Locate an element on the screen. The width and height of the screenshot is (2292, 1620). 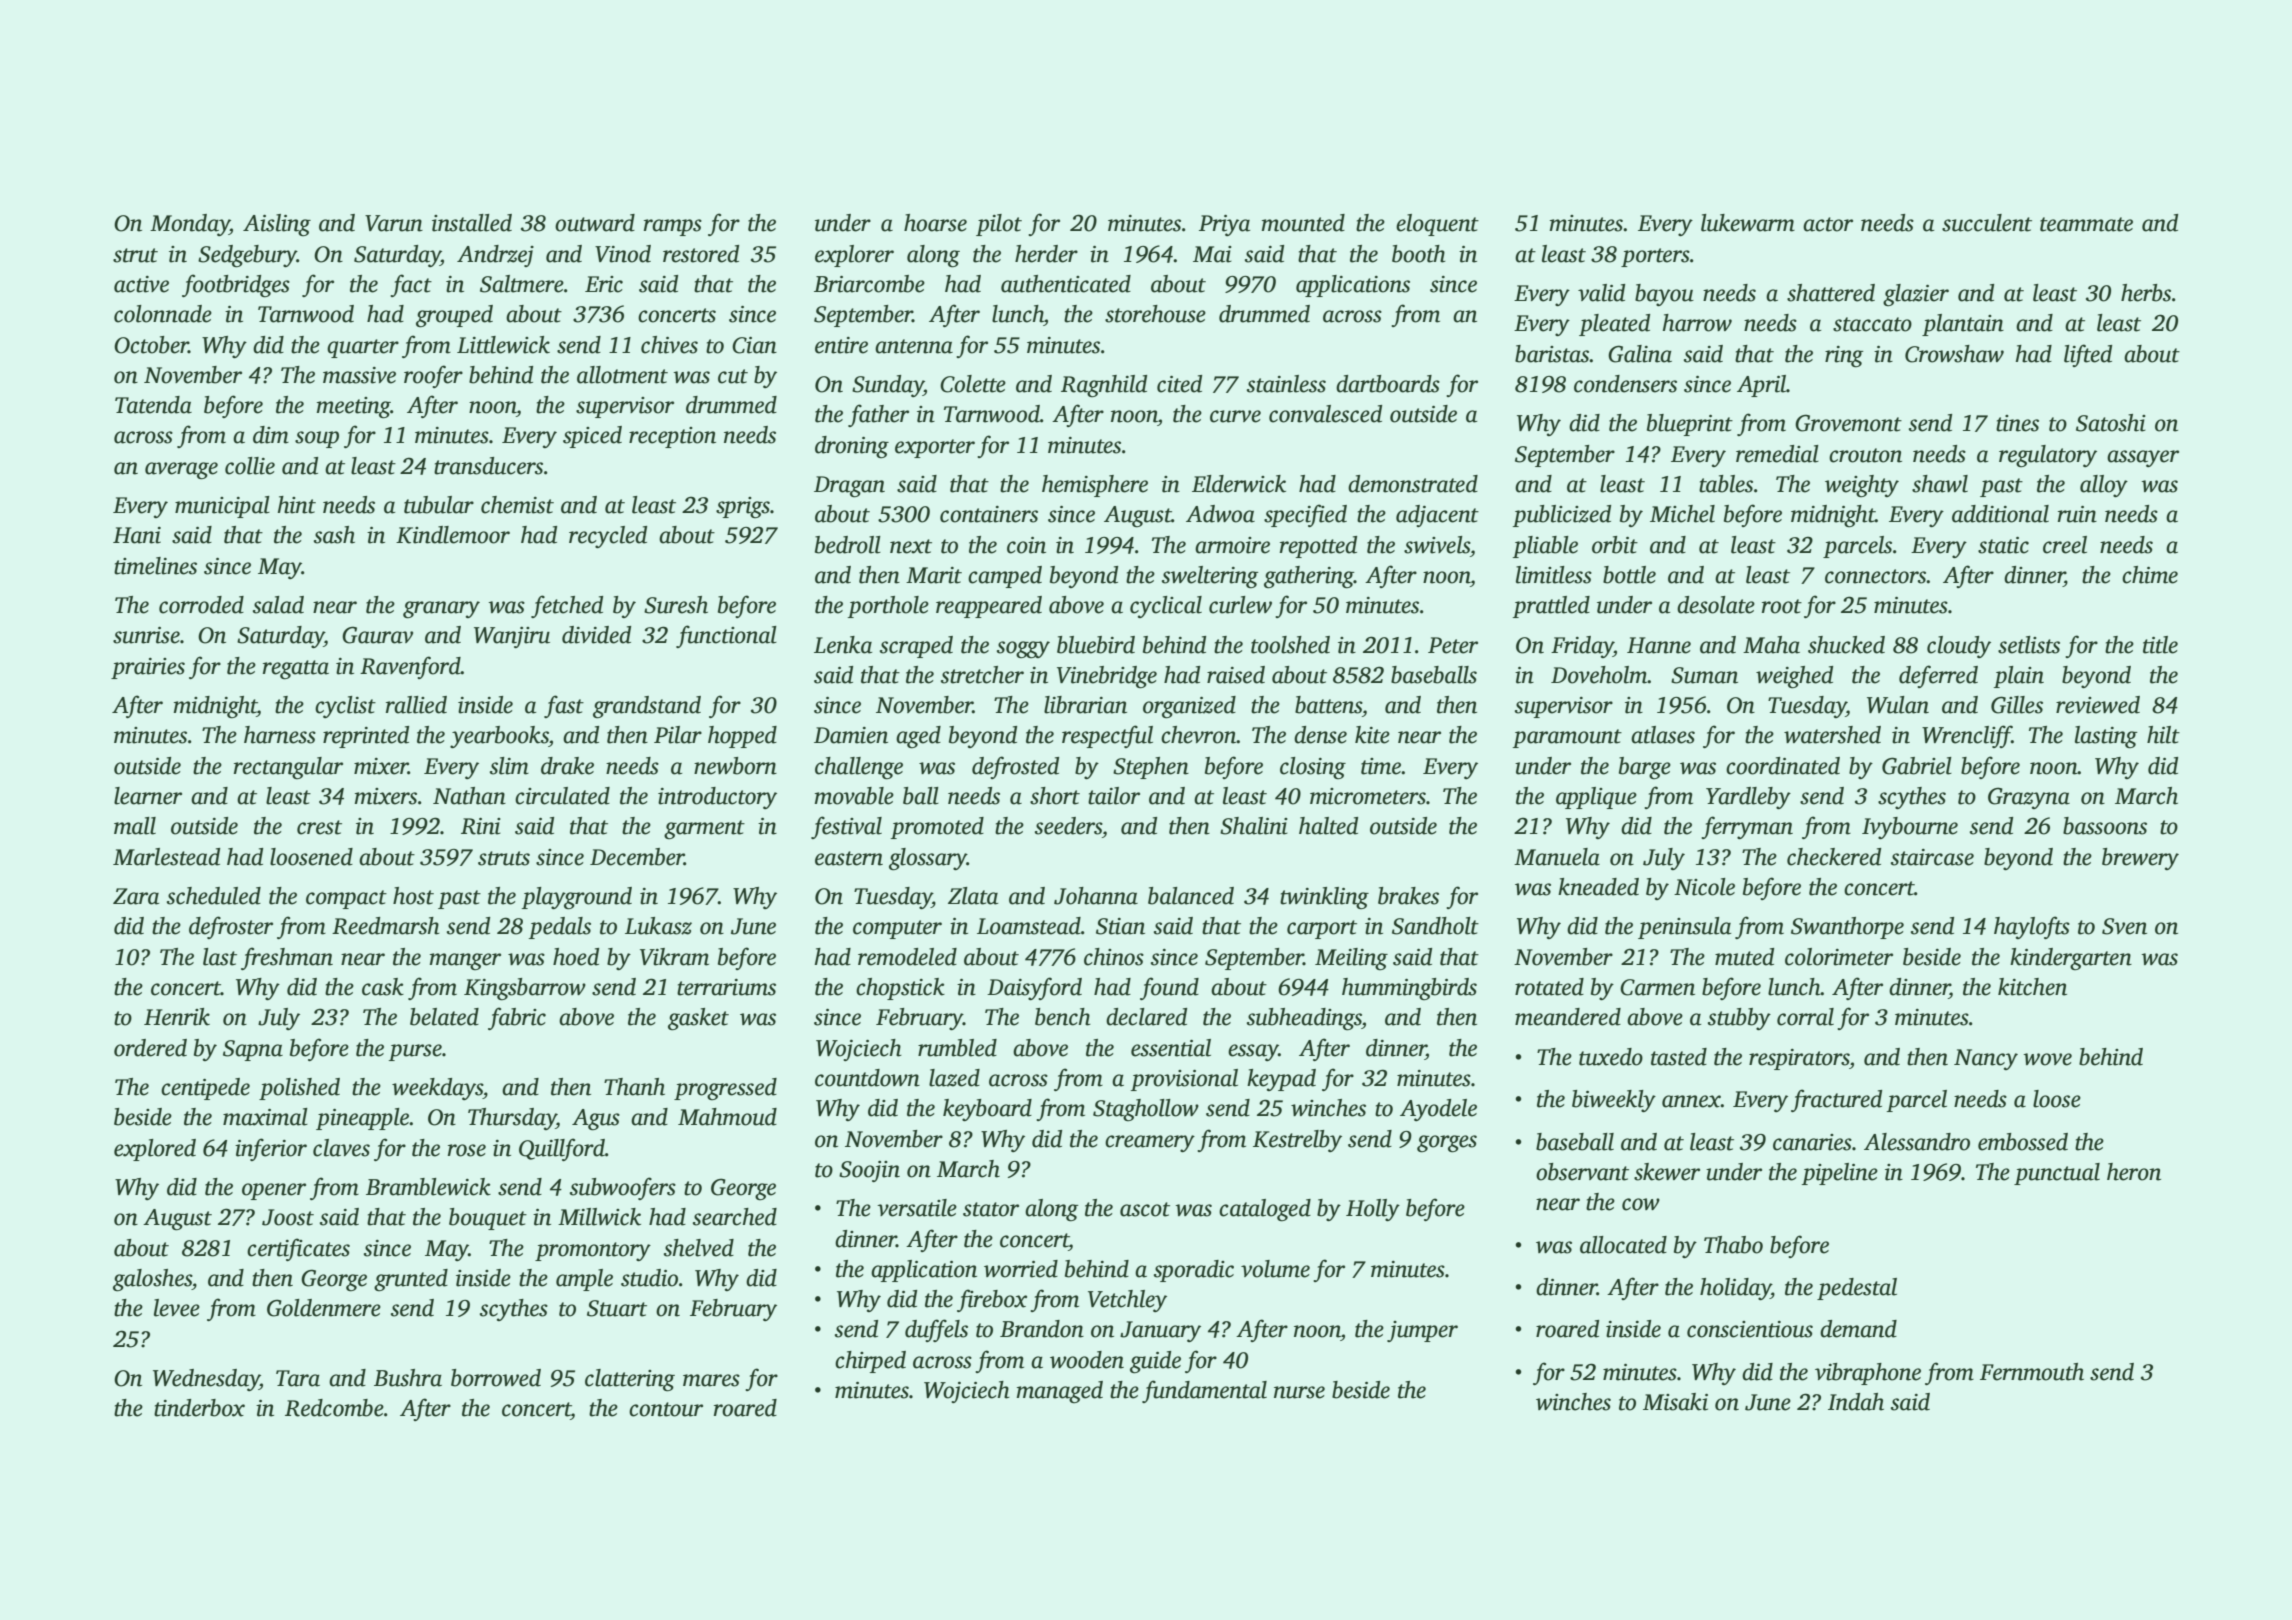
rumbled is located at coordinates (957, 1048).
